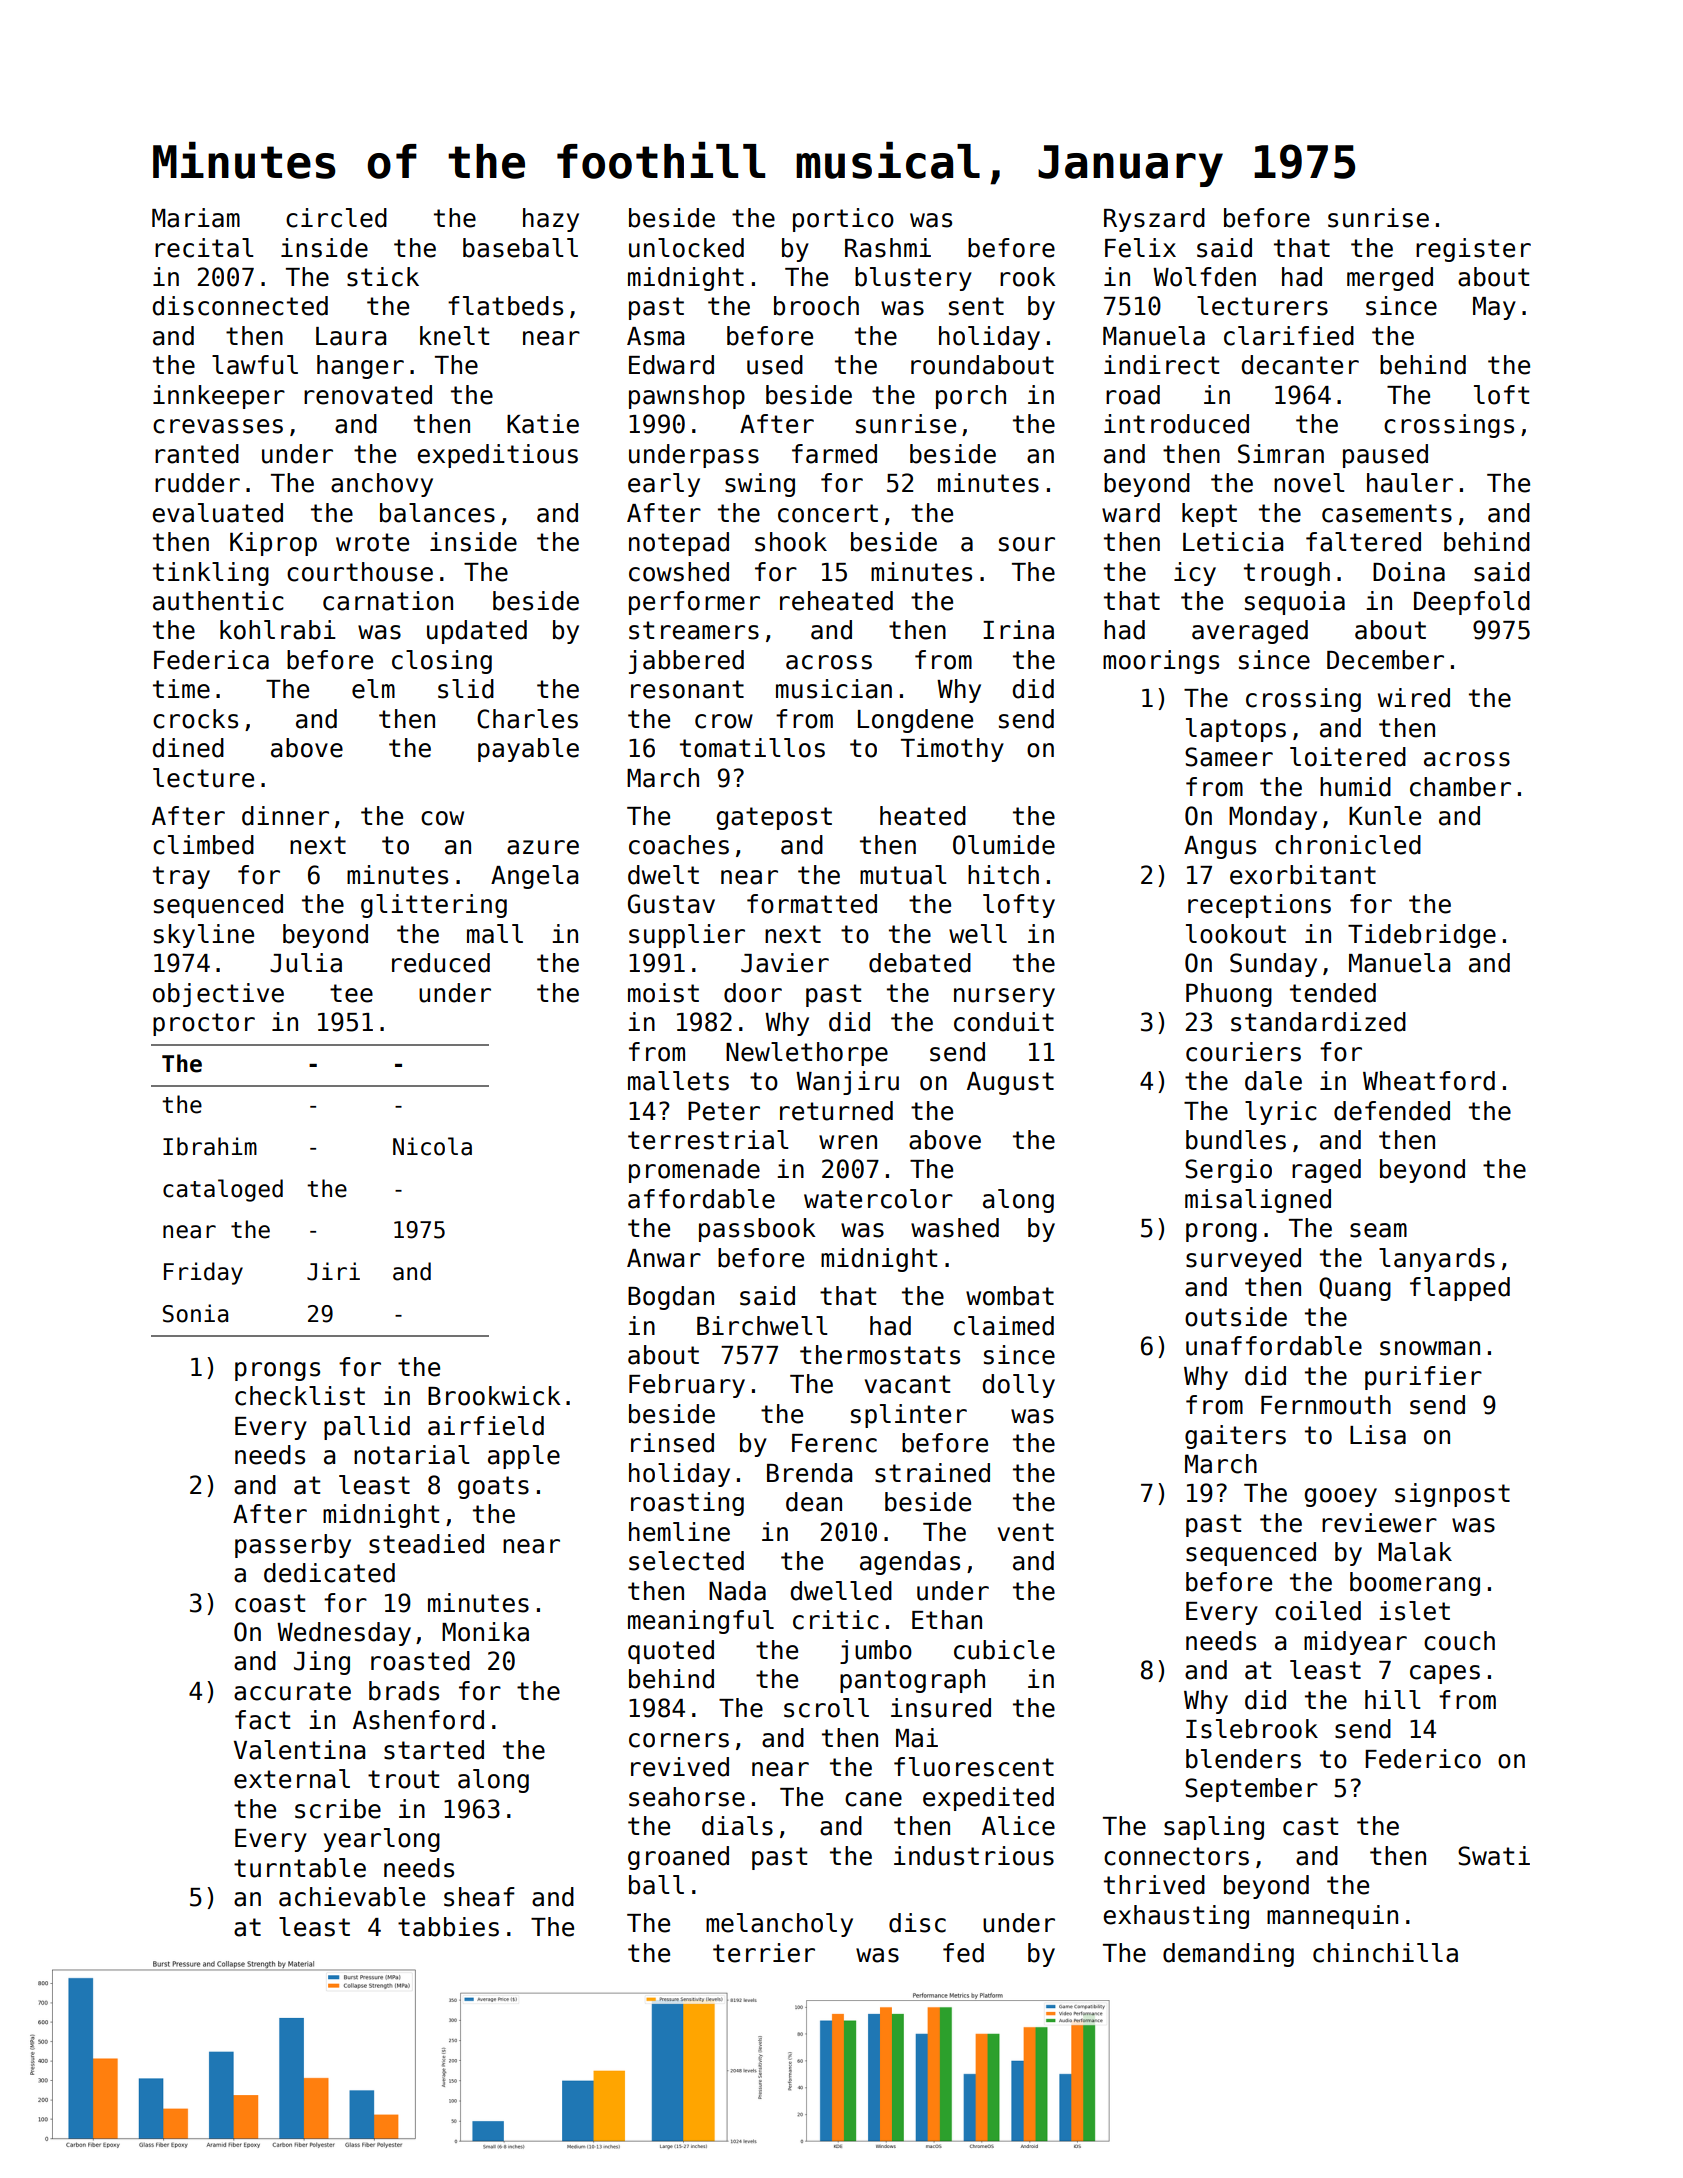 The height and width of the screenshot is (2178, 1683). What do you see at coordinates (1318, 1611) in the screenshot?
I see `coiled` at bounding box center [1318, 1611].
